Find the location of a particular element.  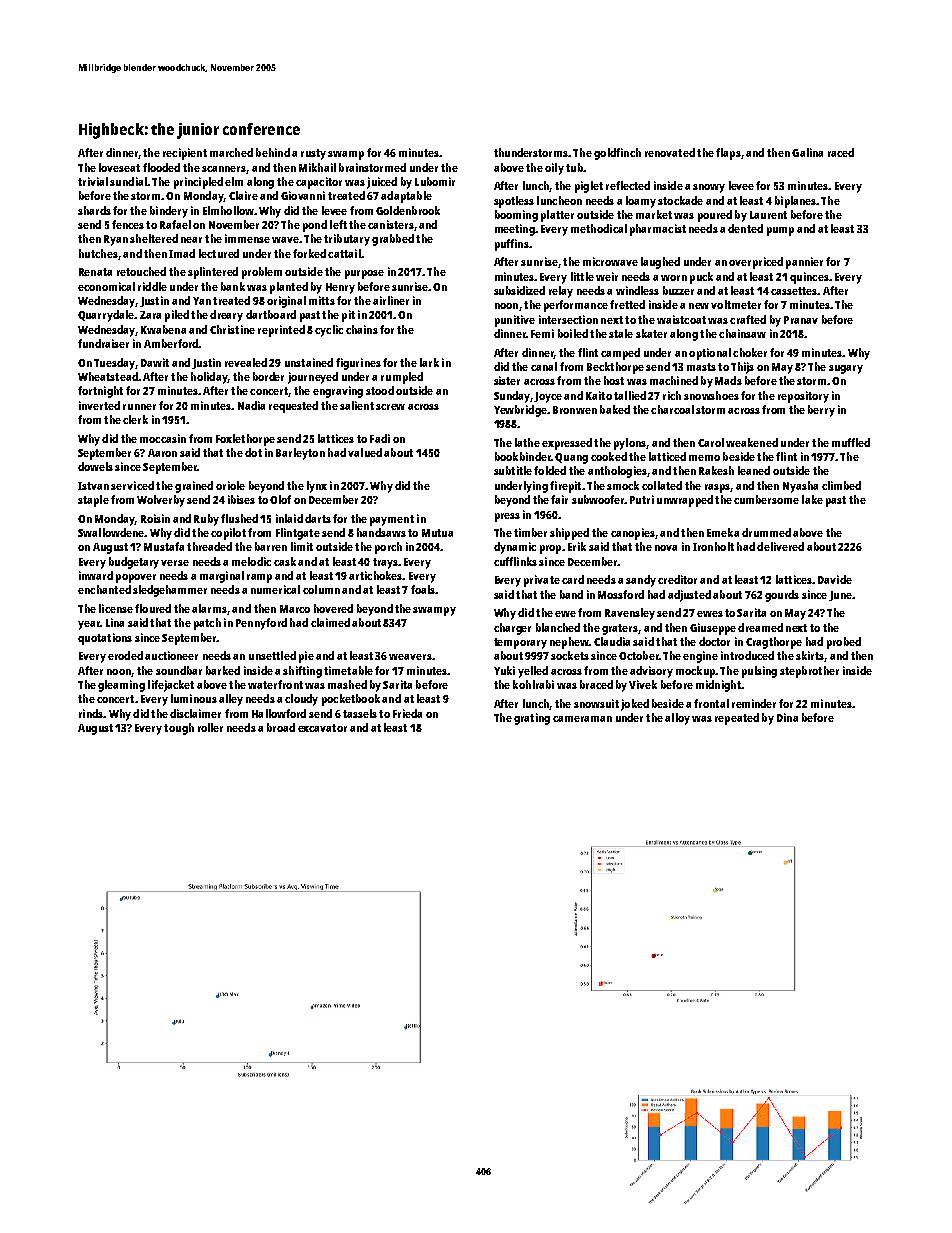

lake is located at coordinates (812, 499).
